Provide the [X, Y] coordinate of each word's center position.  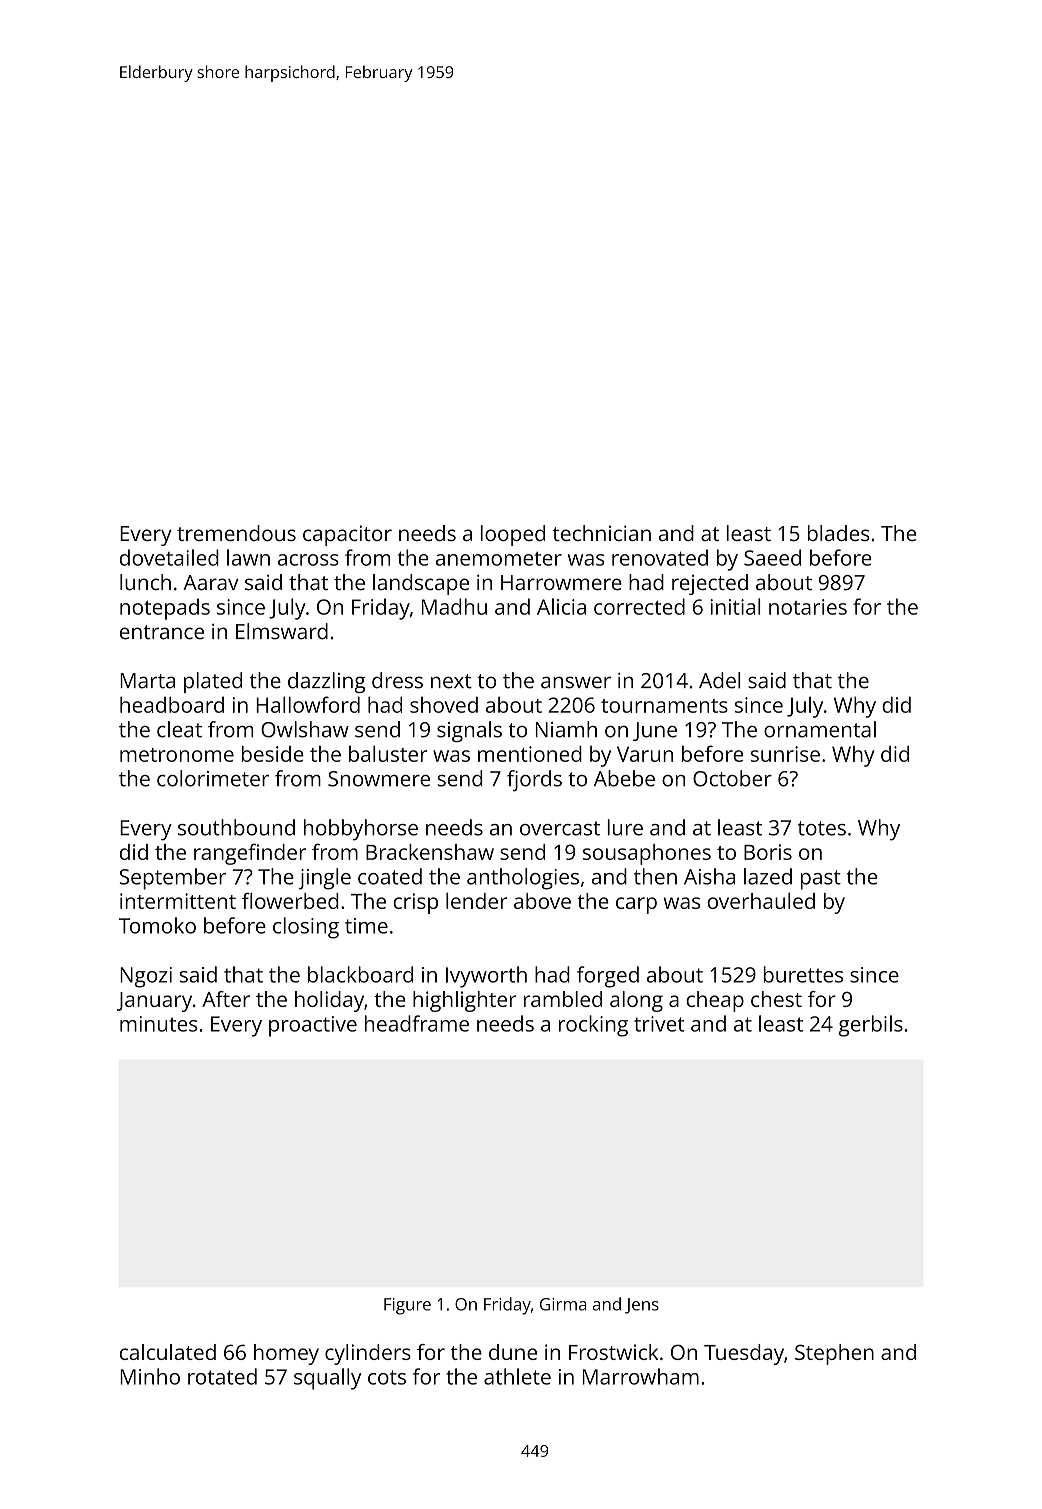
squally [328, 1379]
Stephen [834, 1354]
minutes [159, 1024]
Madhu [454, 606]
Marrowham [641, 1376]
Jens [642, 1306]
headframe [417, 1023]
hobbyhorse [361, 830]
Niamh [566, 729]
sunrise [785, 754]
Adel [720, 680]
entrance [162, 632]
